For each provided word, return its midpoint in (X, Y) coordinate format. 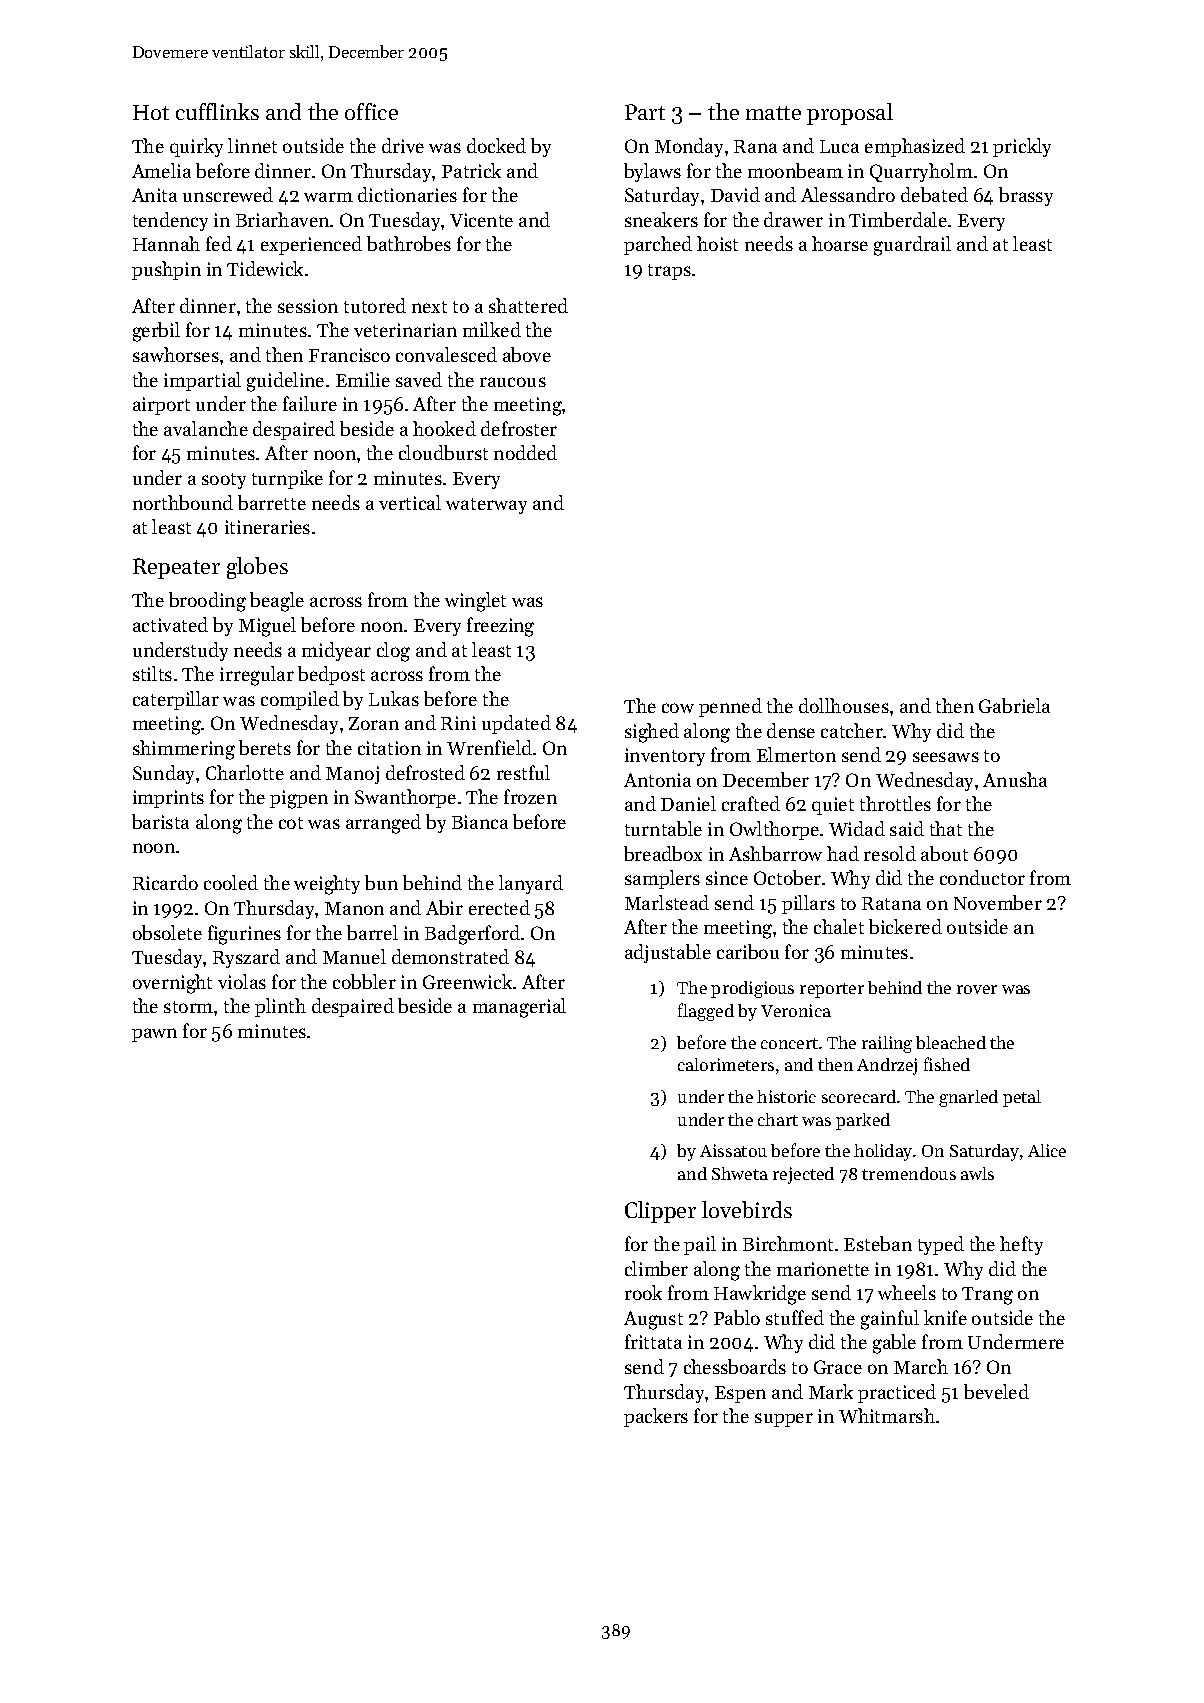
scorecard (859, 1096)
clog (393, 652)
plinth (280, 1007)
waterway (486, 506)
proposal (850, 114)
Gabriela (1014, 705)
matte (773, 113)
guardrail (912, 246)
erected (499, 907)
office (371, 111)
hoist (717, 243)
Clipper (660, 1212)
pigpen (299, 799)
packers (656, 1417)
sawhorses (176, 354)
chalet (839, 926)
